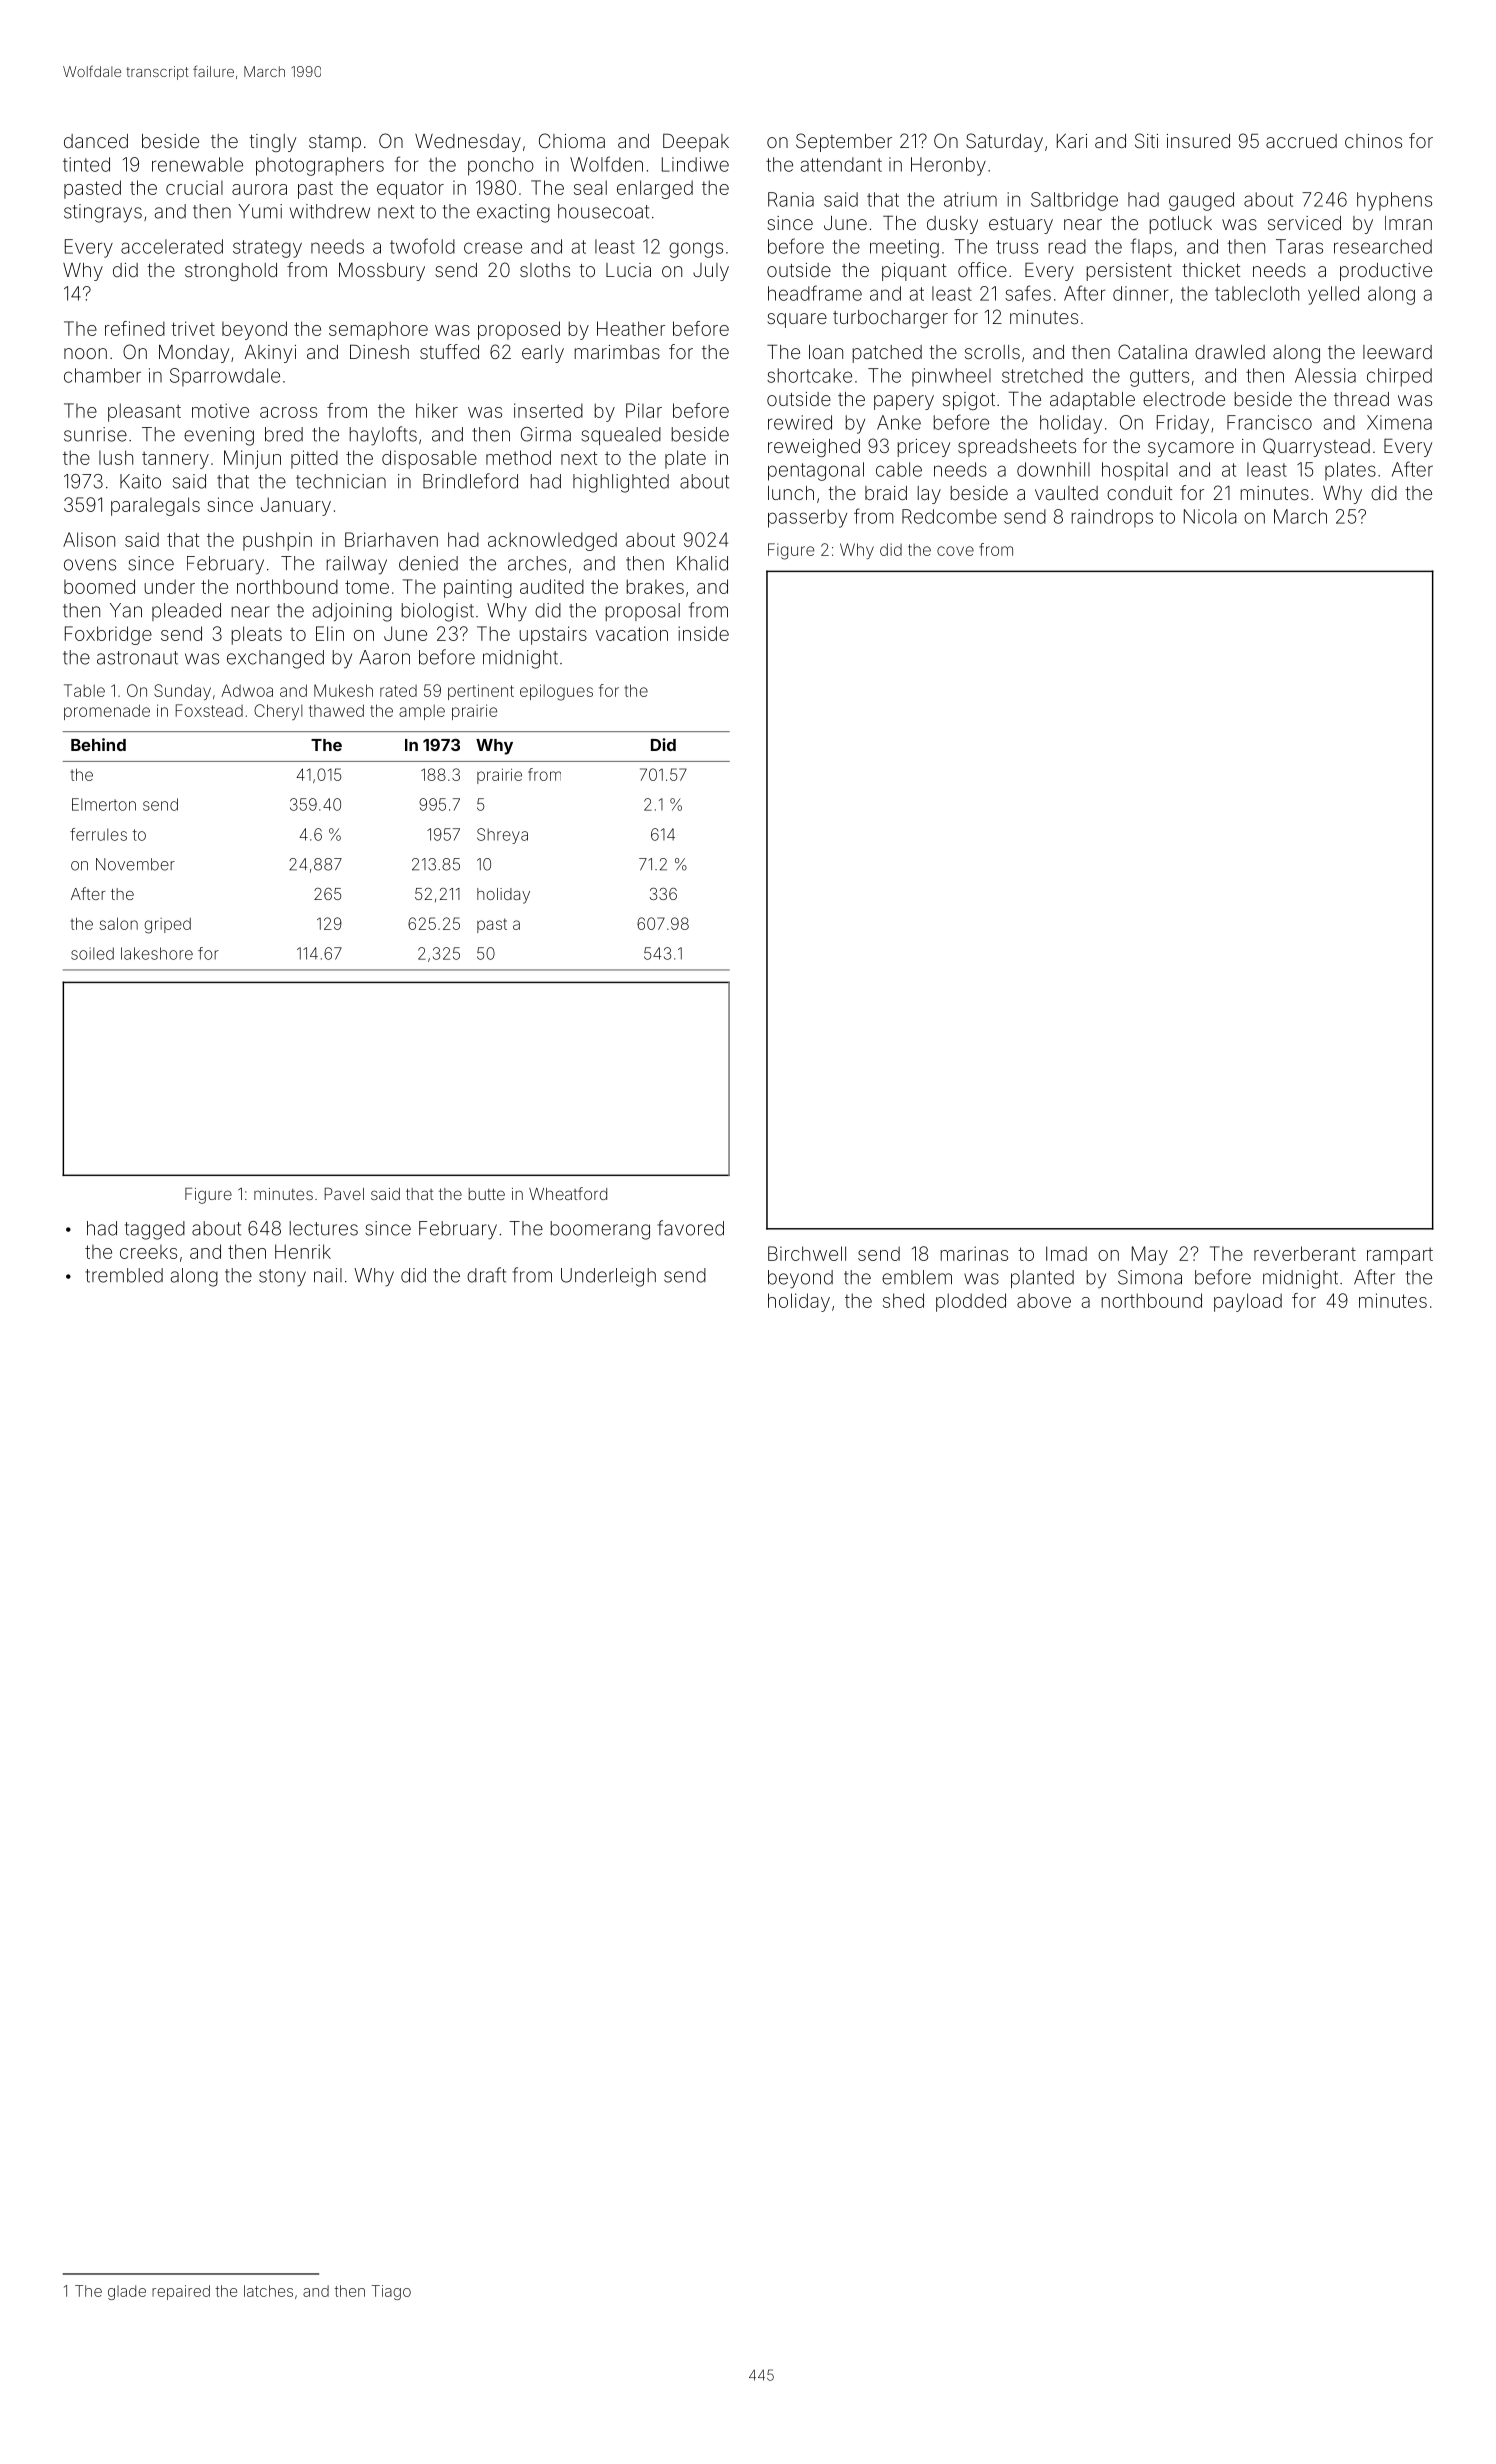  What do you see at coordinates (703, 633) in the screenshot?
I see `inside` at bounding box center [703, 633].
